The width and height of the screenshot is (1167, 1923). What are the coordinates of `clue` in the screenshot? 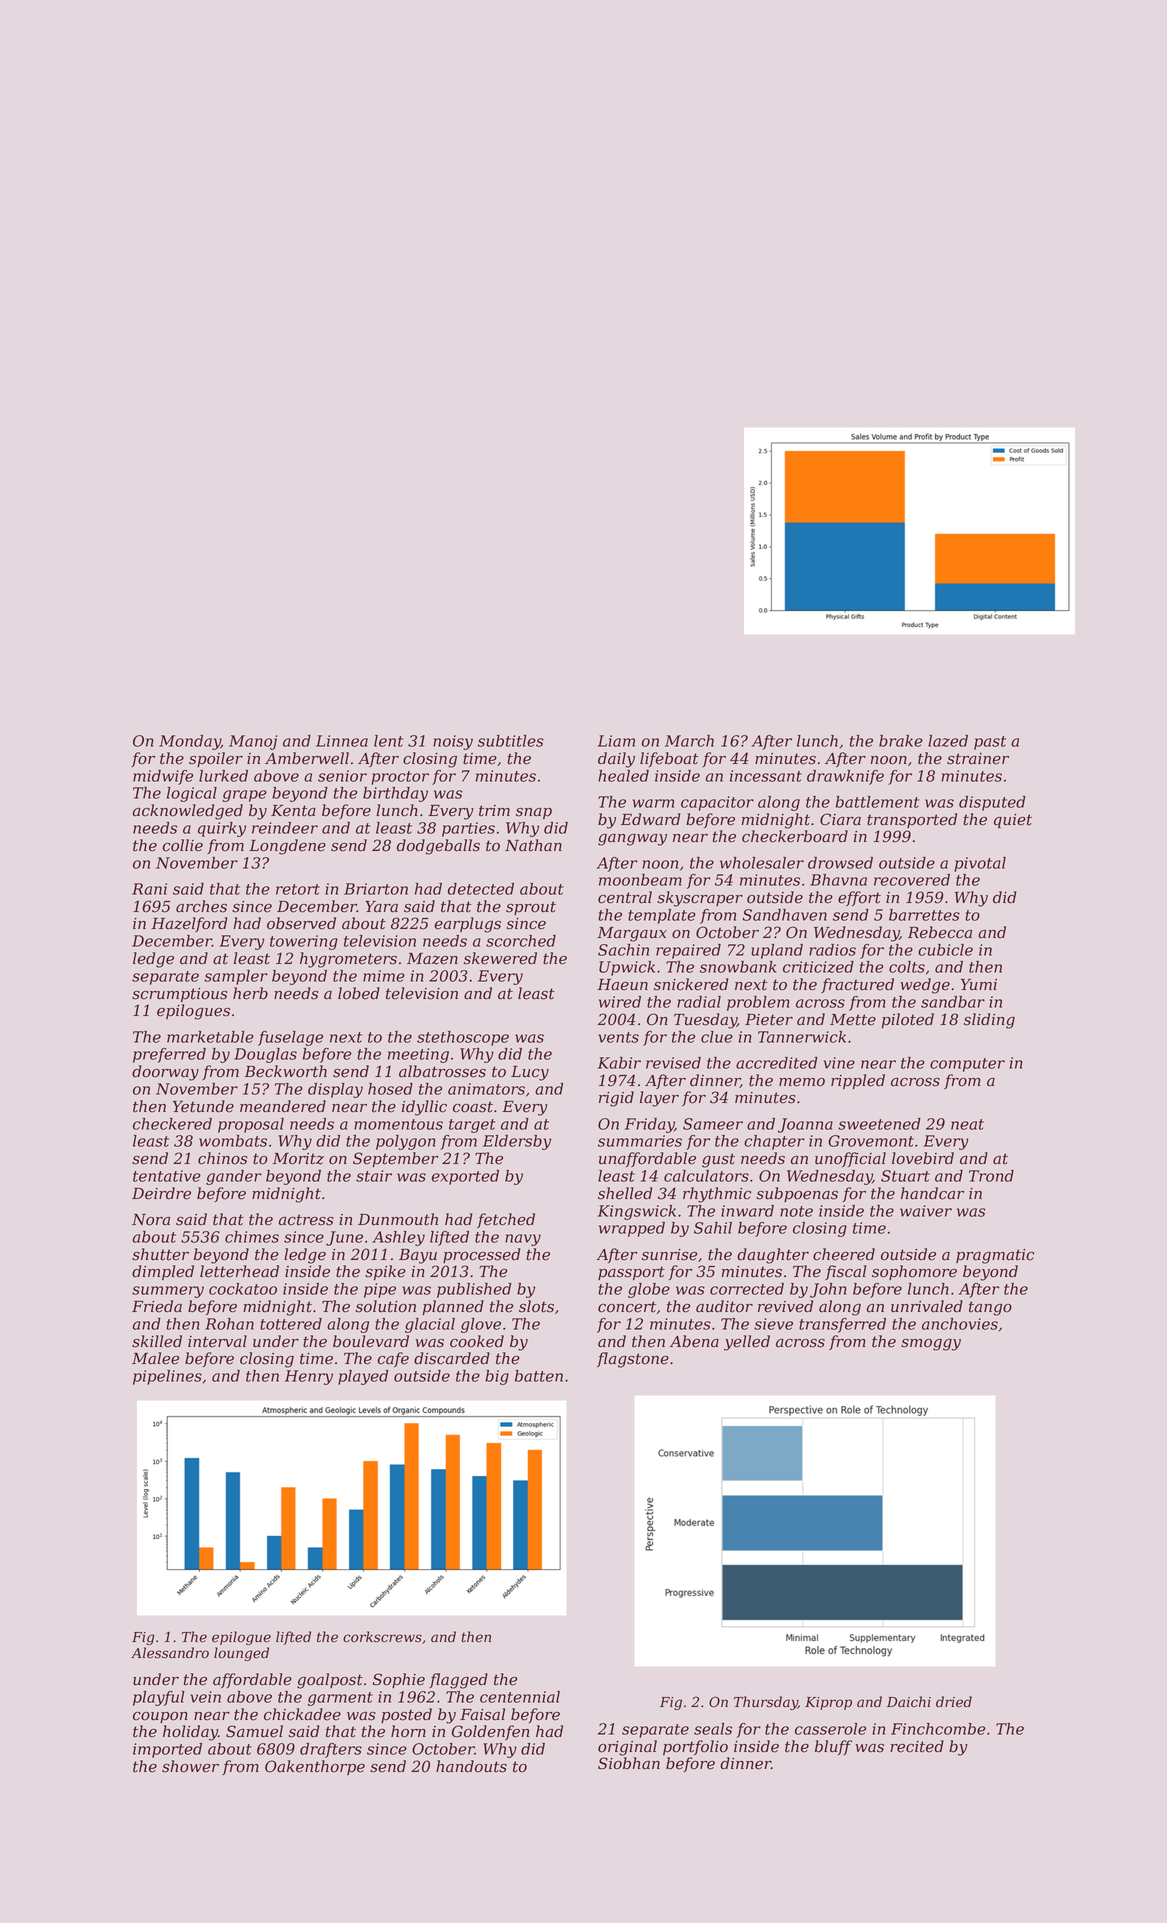 It's located at (717, 1037).
